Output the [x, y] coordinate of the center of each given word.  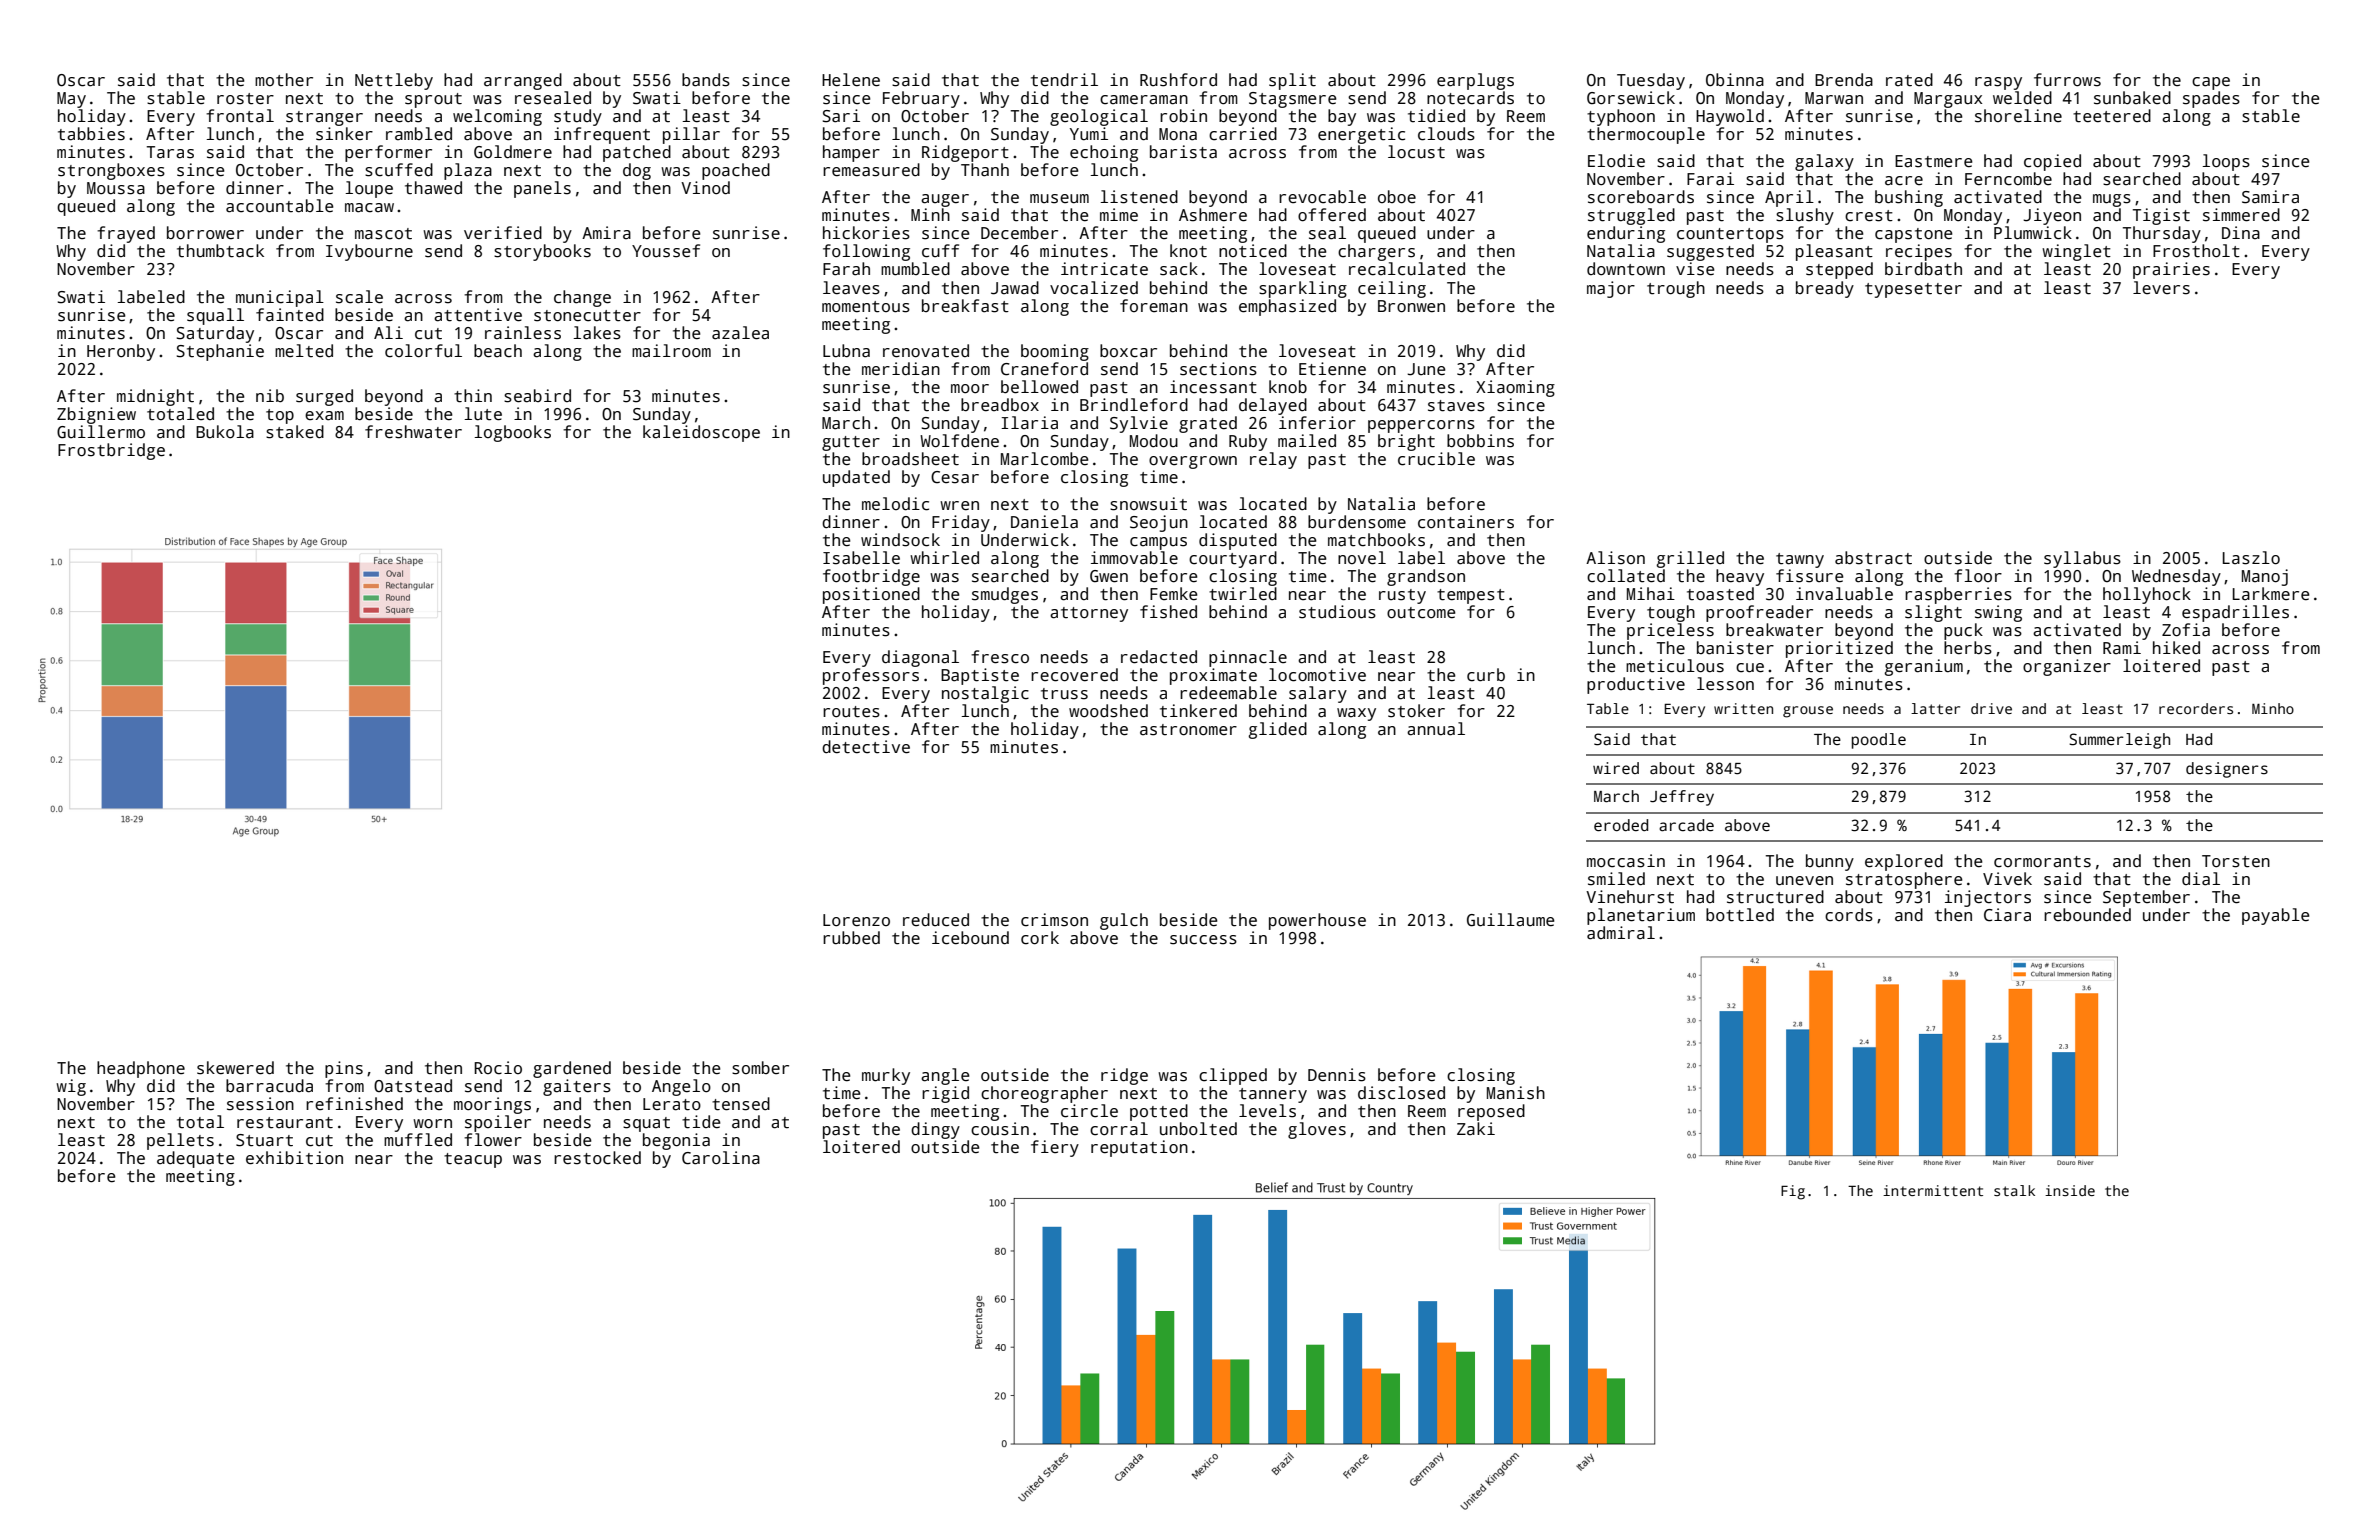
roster [245, 99]
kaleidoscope [701, 433]
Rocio [498, 1068]
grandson [1426, 577]
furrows [2067, 80]
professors [871, 676]
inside [2070, 1190]
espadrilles [2235, 613]
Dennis [1337, 1075]
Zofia [2186, 630]
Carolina [721, 1158]
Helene [851, 80]
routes [851, 712]
